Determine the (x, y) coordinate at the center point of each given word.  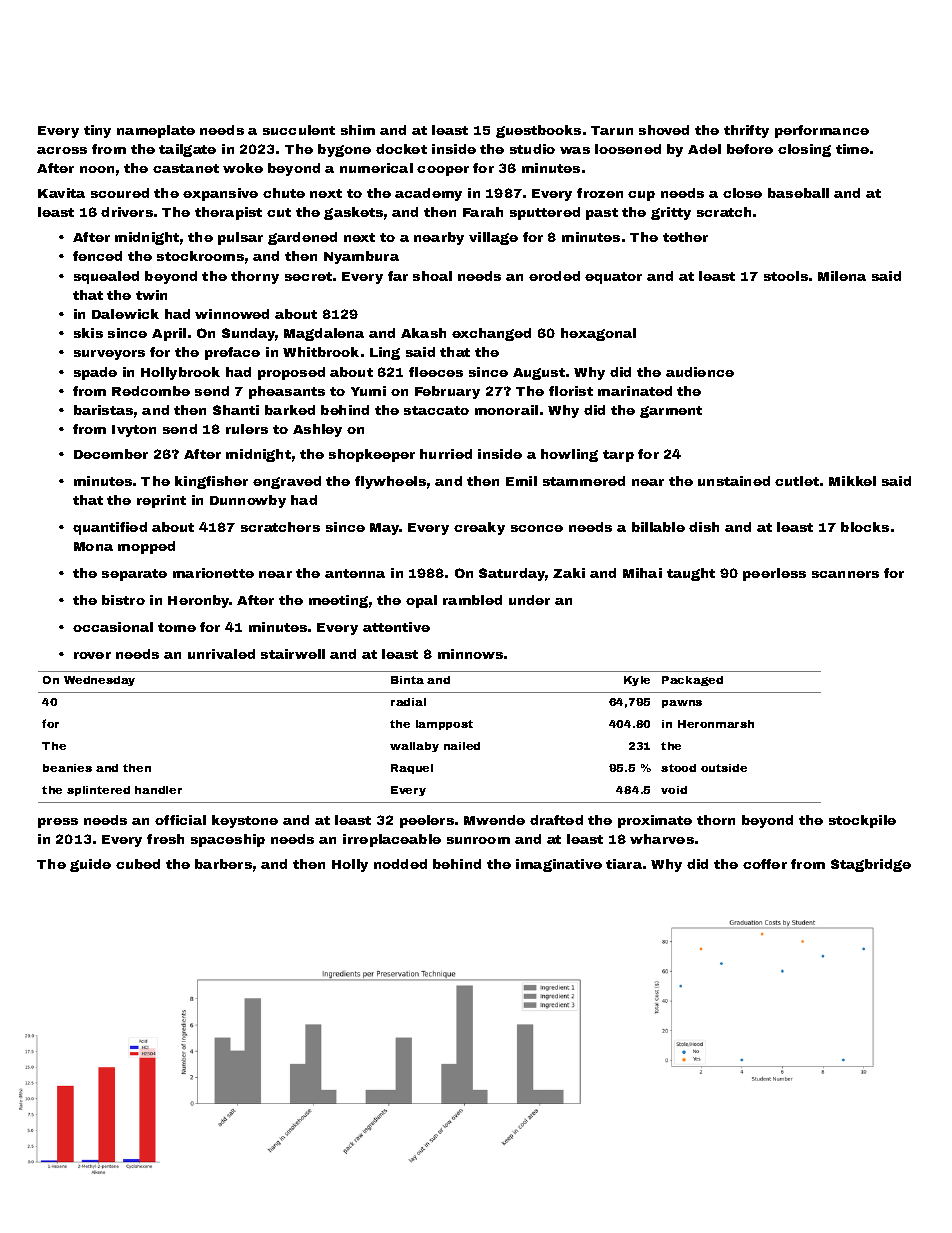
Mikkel (852, 481)
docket (401, 149)
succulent (299, 130)
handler (158, 790)
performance (822, 131)
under (529, 600)
